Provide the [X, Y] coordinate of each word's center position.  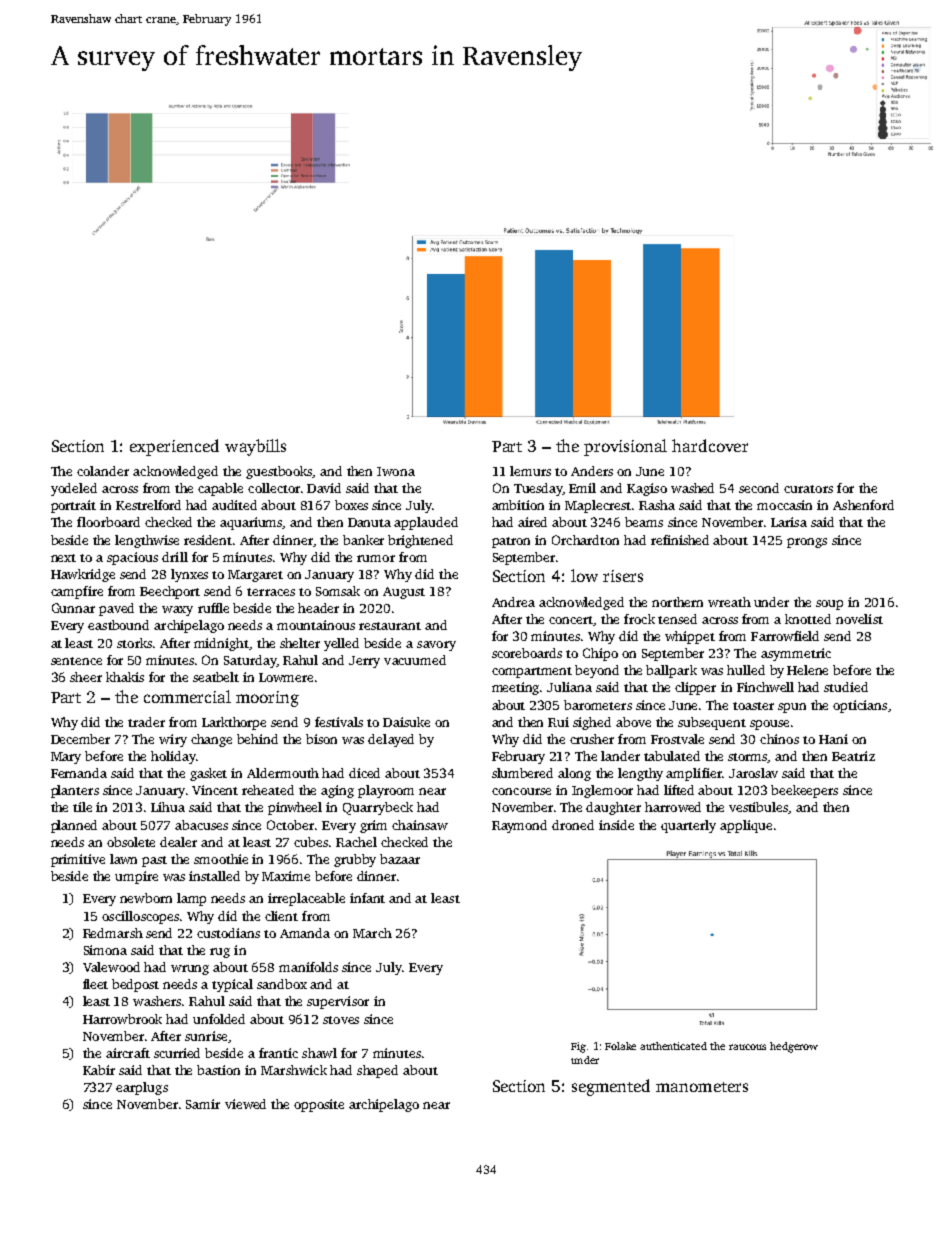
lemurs [530, 471]
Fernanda [79, 773]
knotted [808, 619]
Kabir [99, 1070]
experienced [174, 447]
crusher [592, 739]
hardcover [710, 445]
